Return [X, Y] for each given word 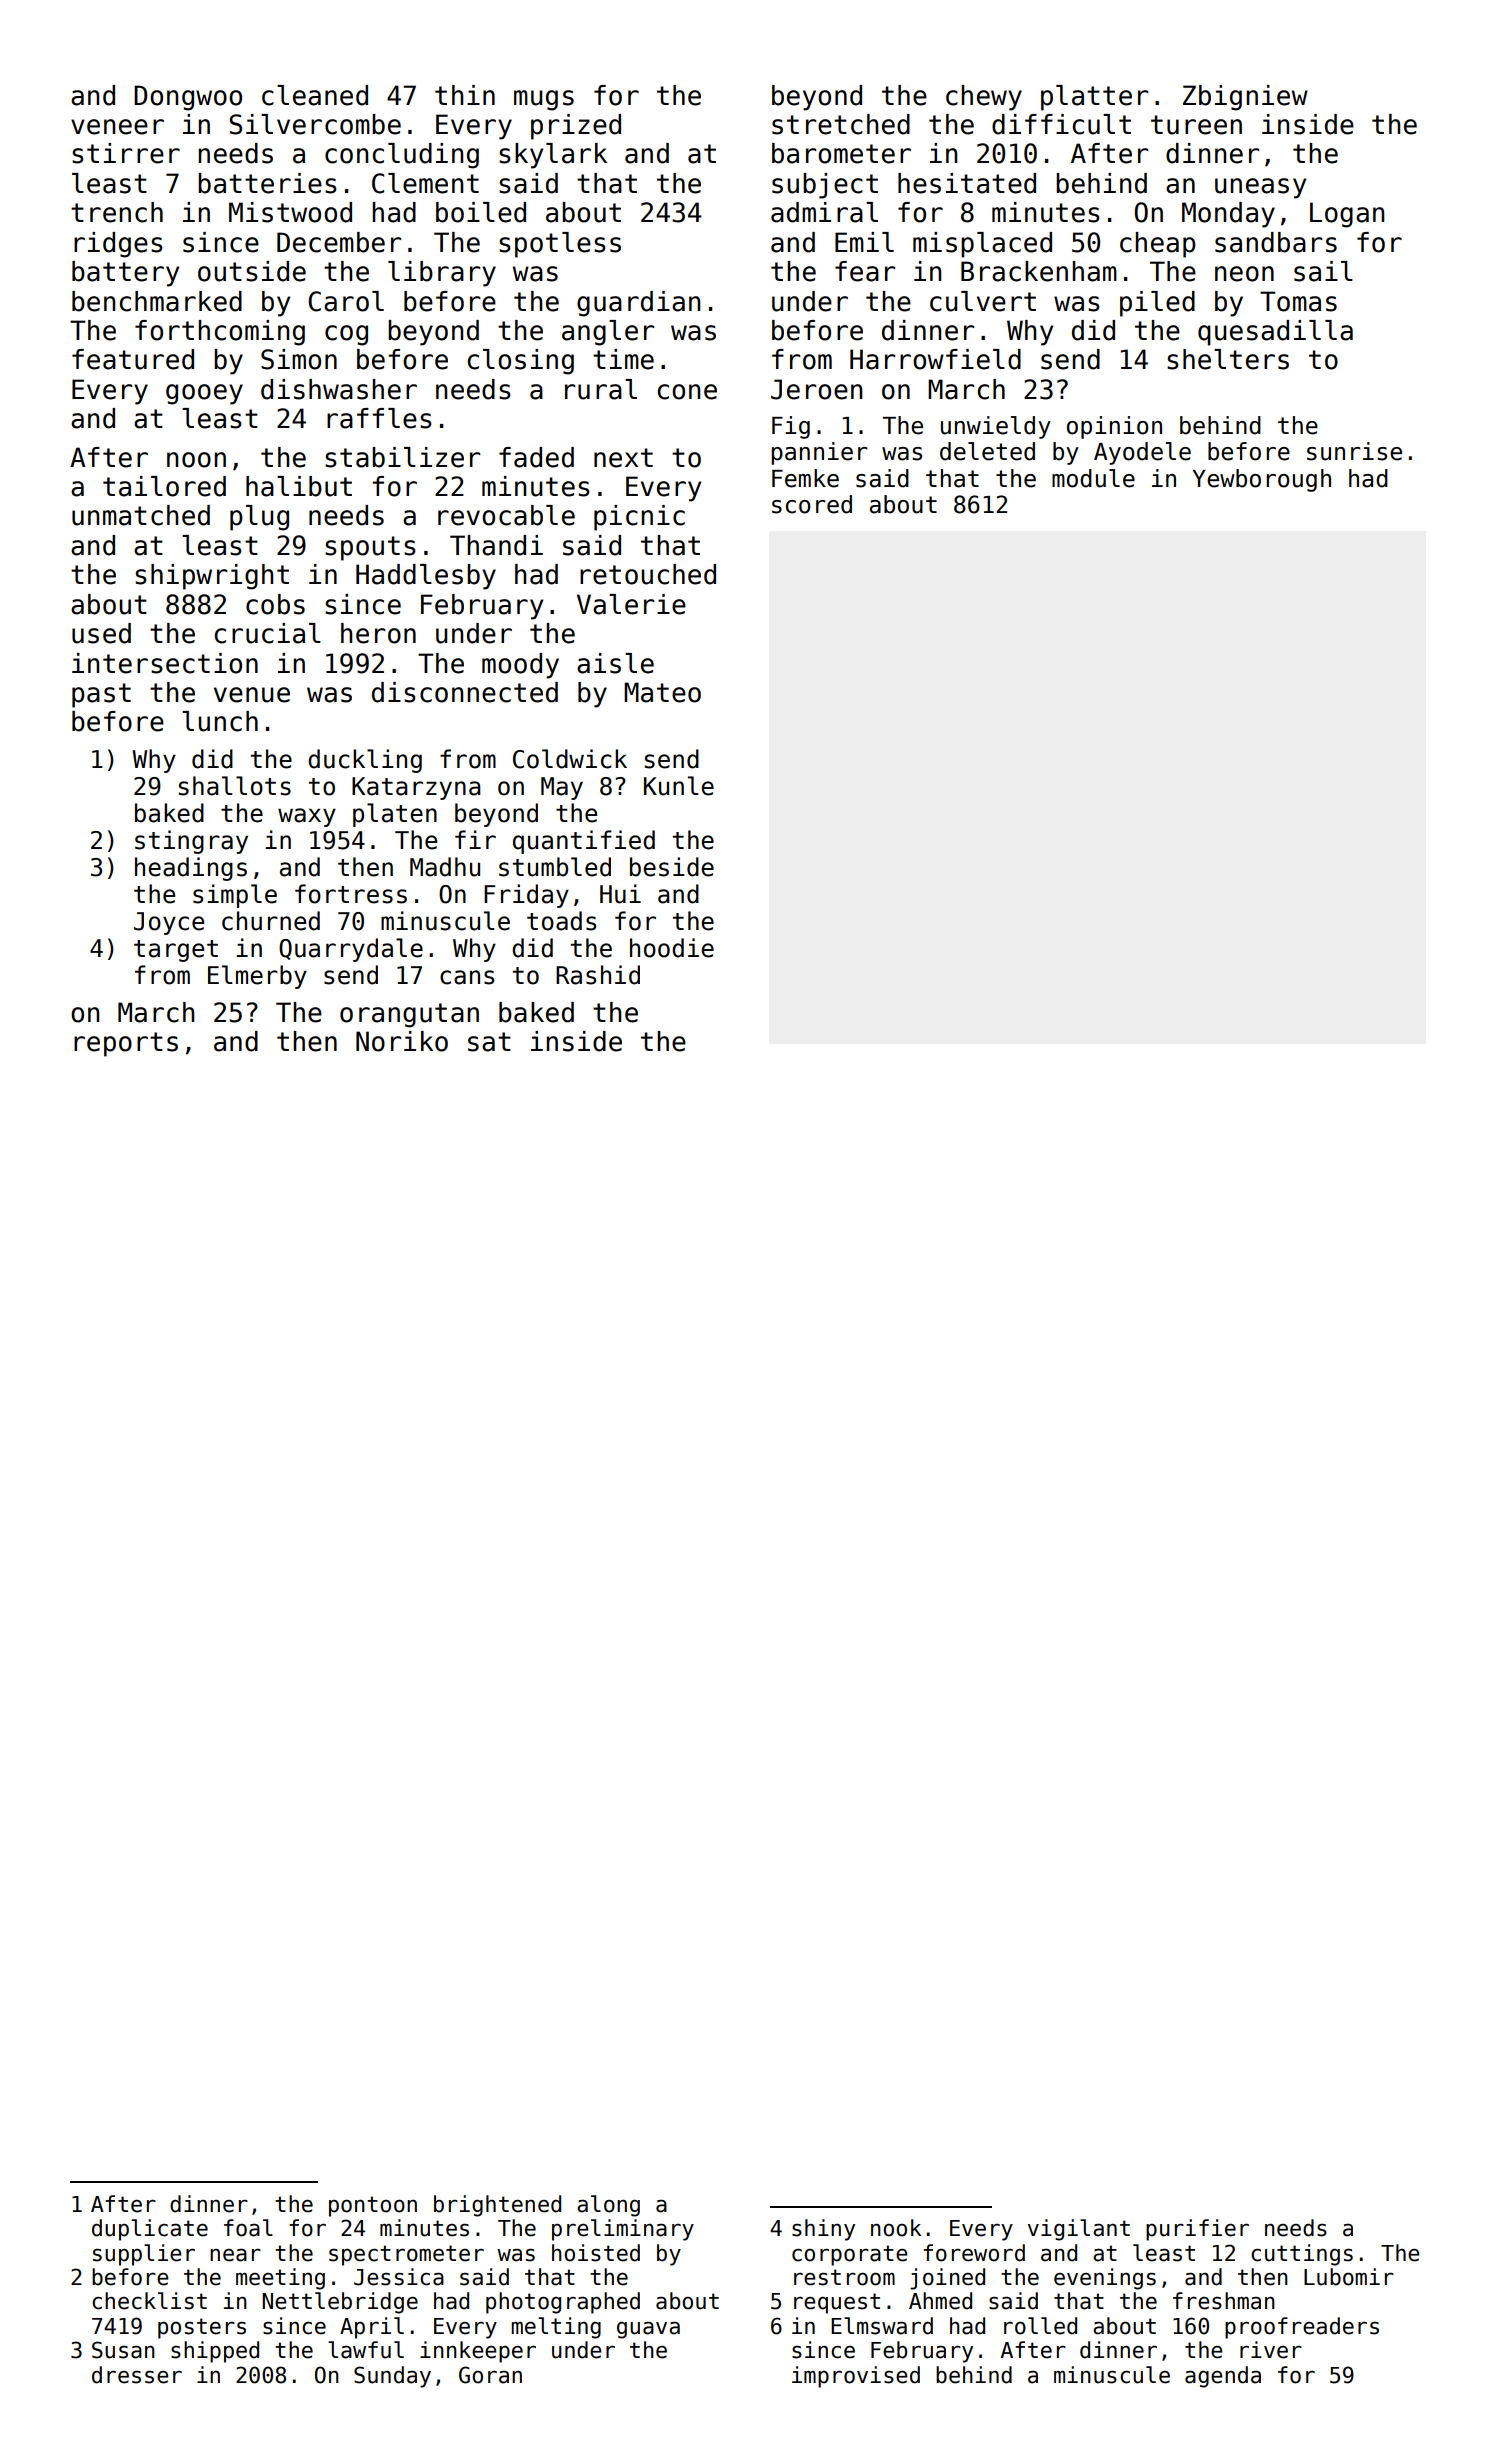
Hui [620, 894]
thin [465, 95]
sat [489, 1042]
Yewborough [1261, 480]
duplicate [150, 2230]
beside [672, 867]
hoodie [672, 948]
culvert [983, 301]
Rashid [598, 975]
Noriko [402, 1041]
